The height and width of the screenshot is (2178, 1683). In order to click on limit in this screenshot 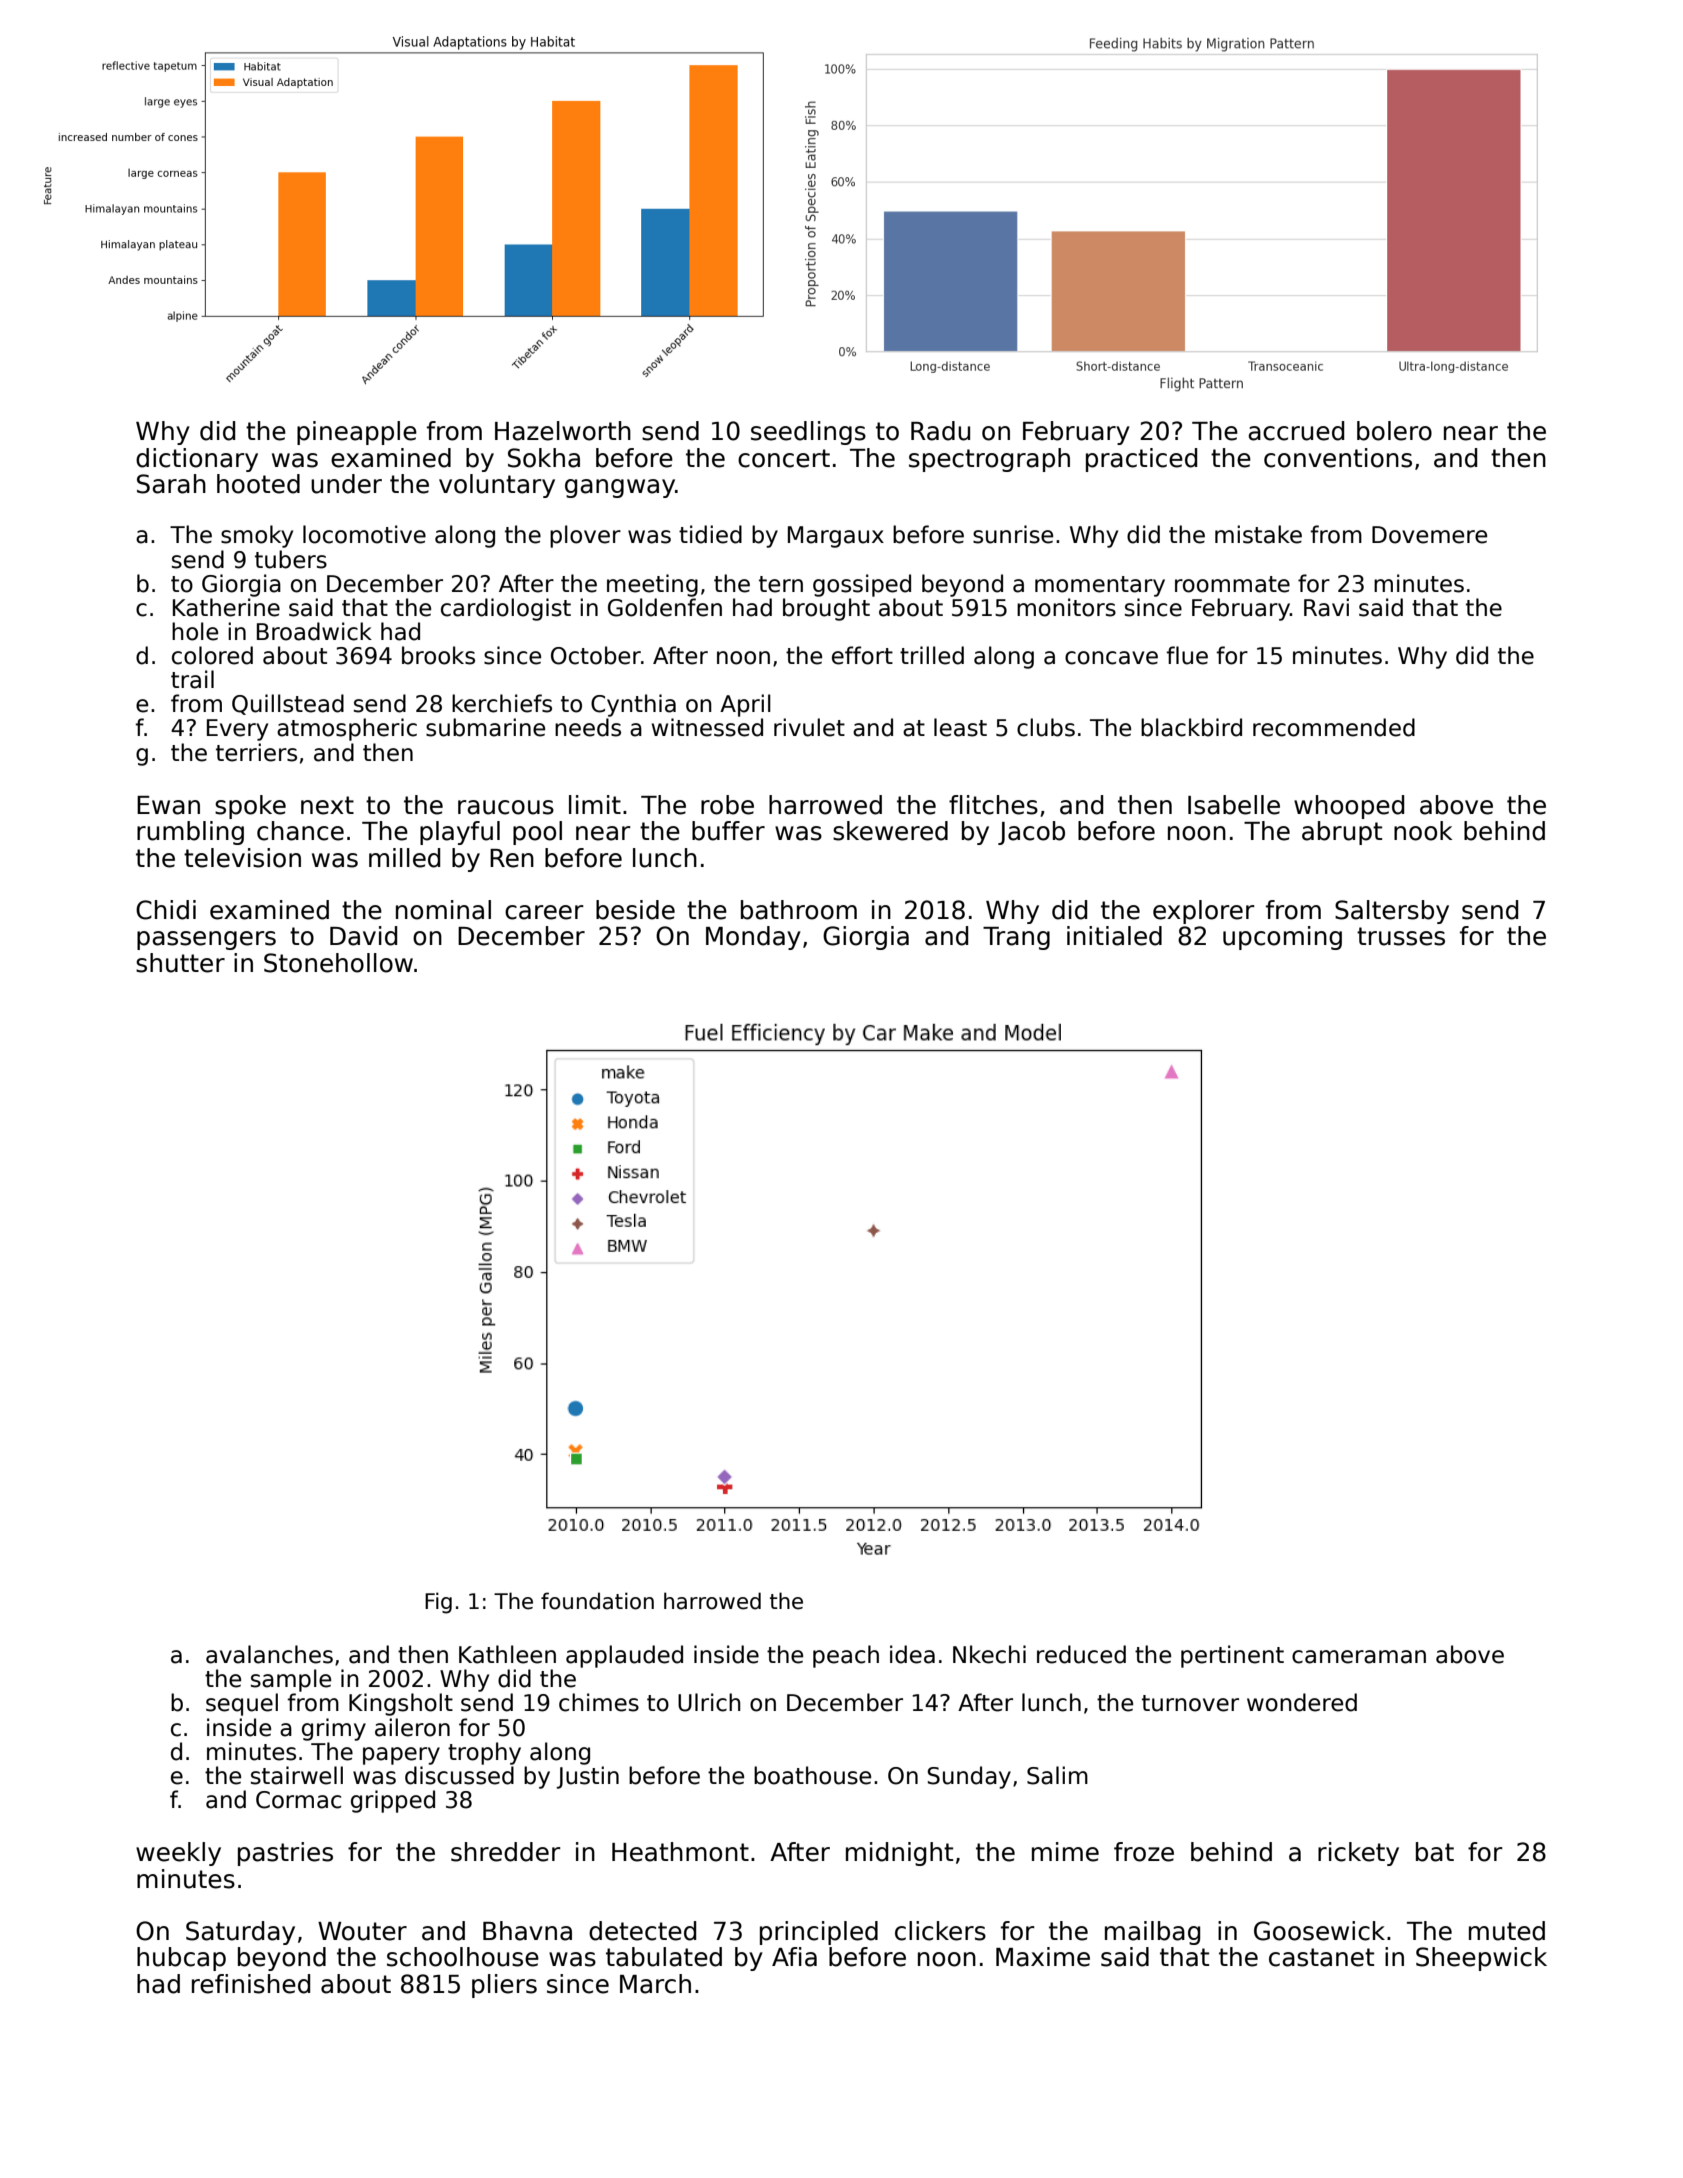, I will do `click(595, 804)`.
